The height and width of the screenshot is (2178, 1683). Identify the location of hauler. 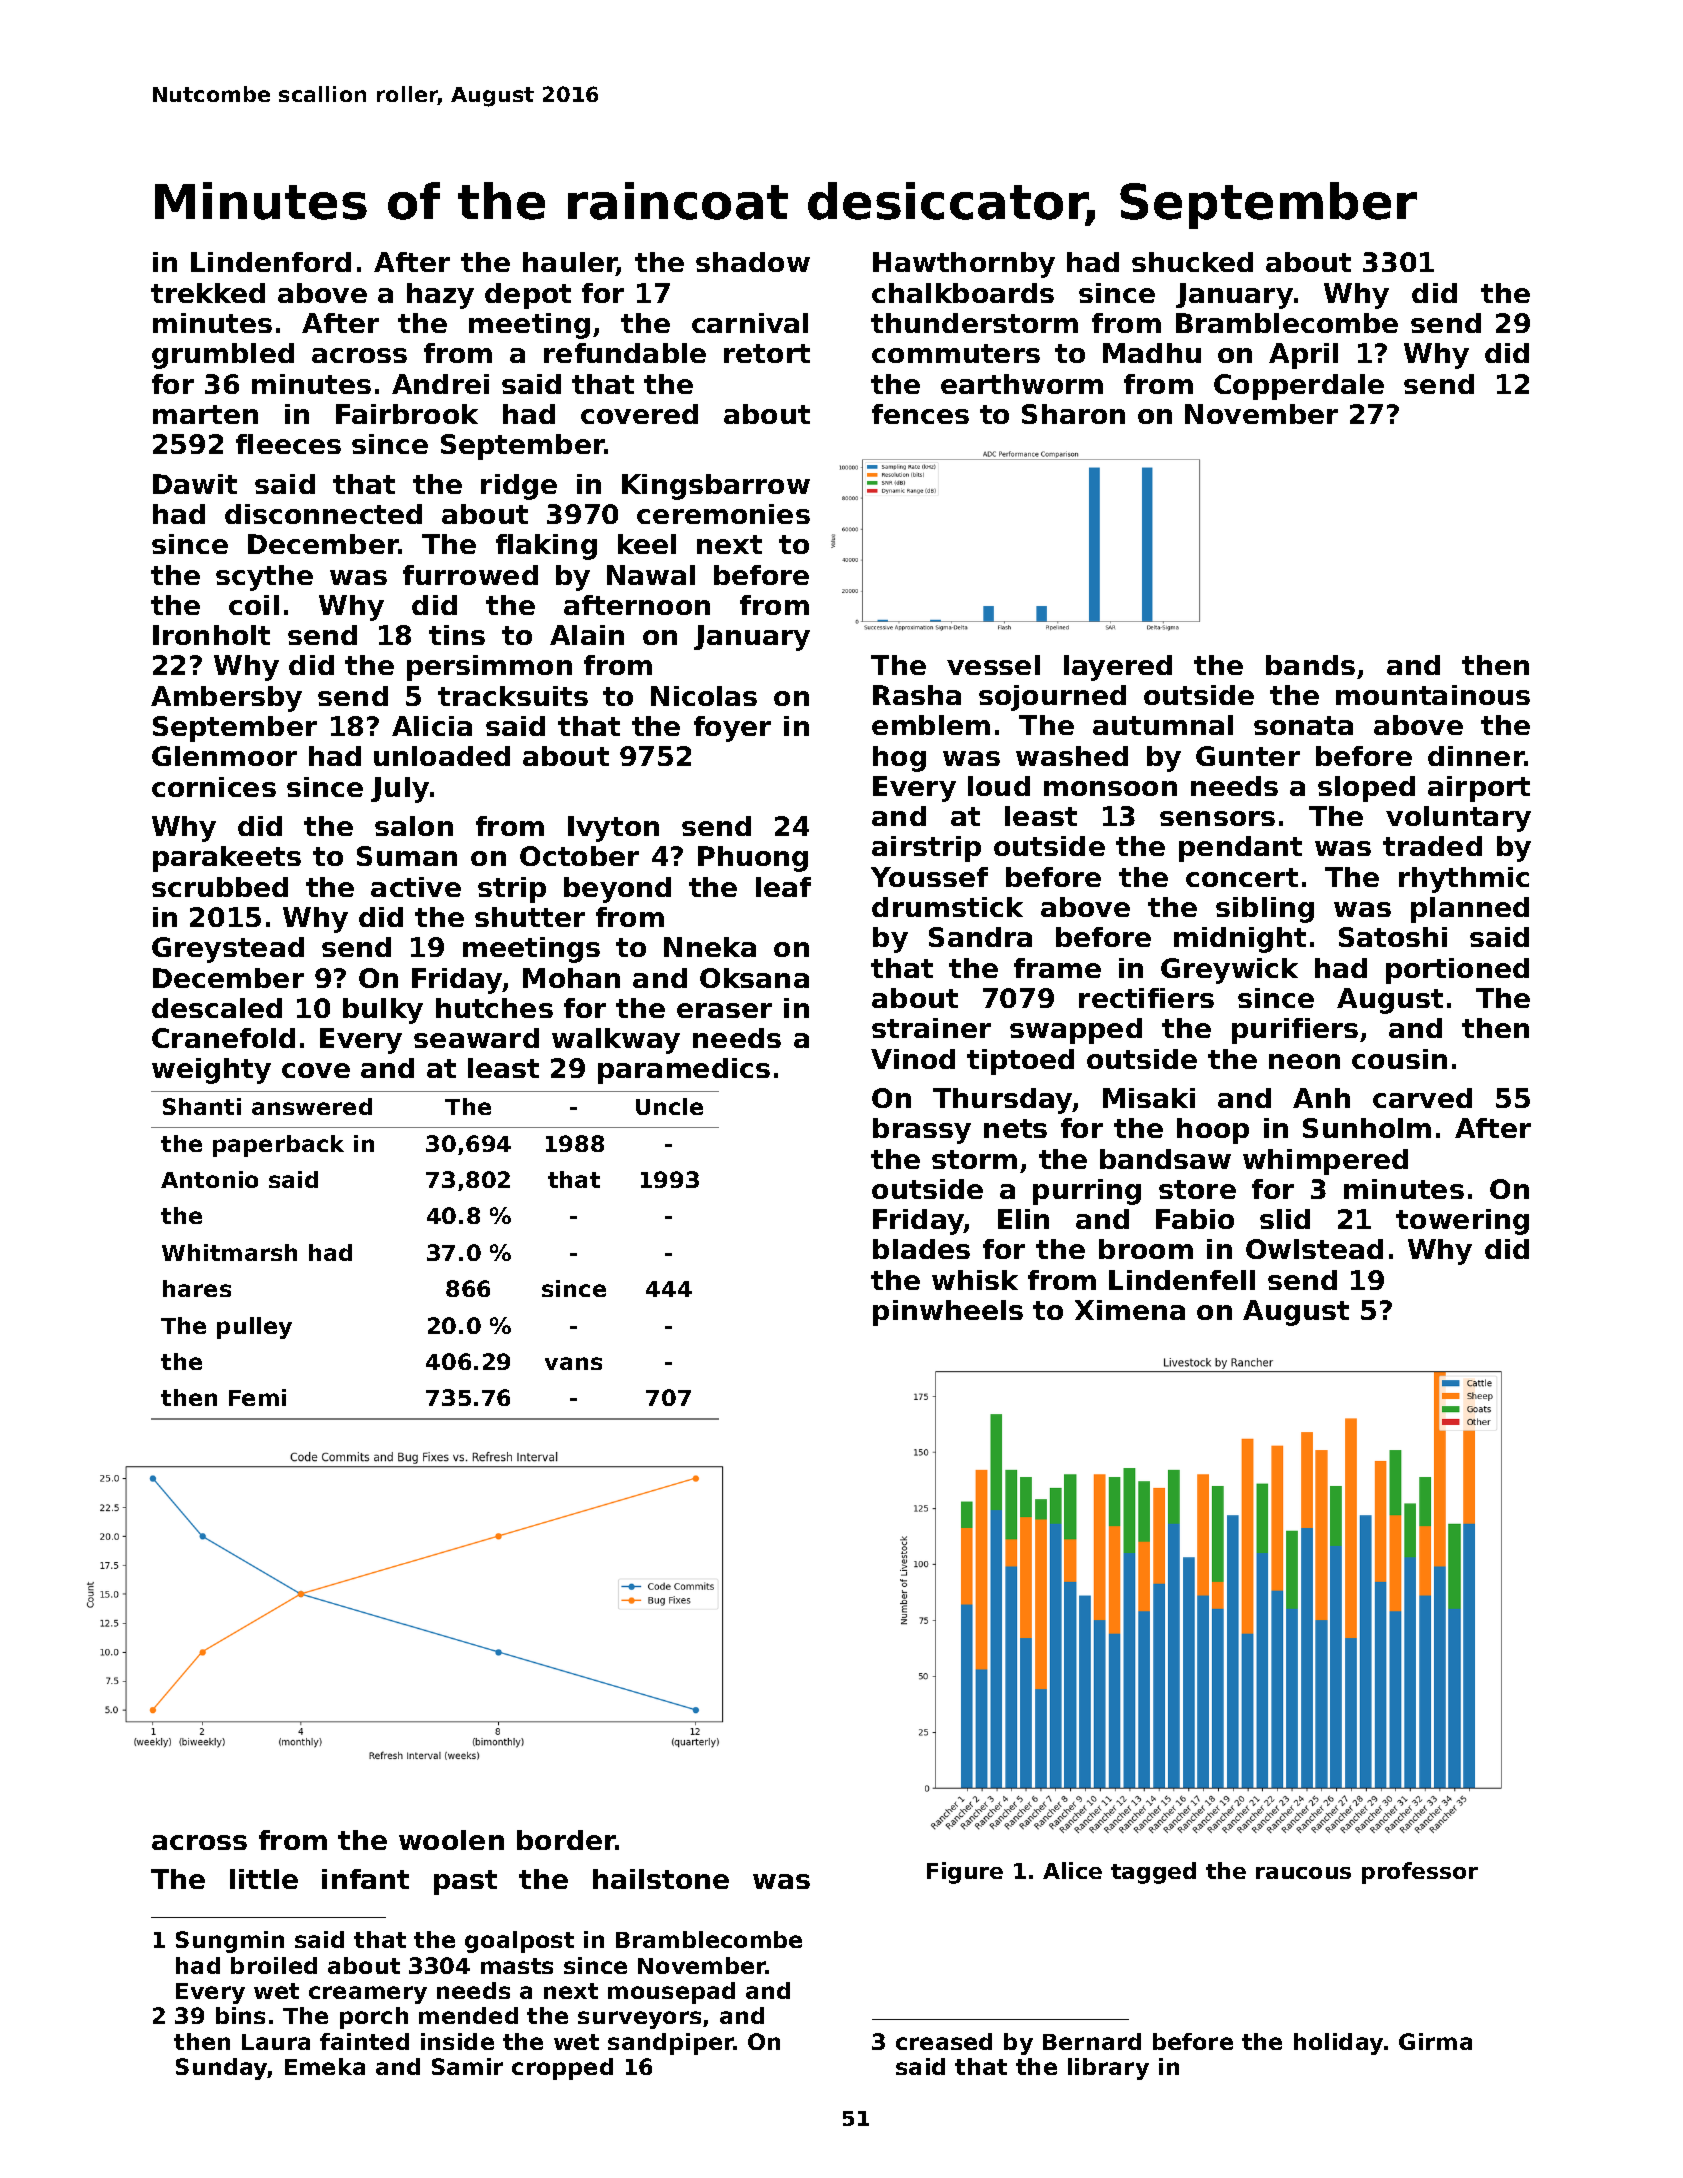
(570, 264).
